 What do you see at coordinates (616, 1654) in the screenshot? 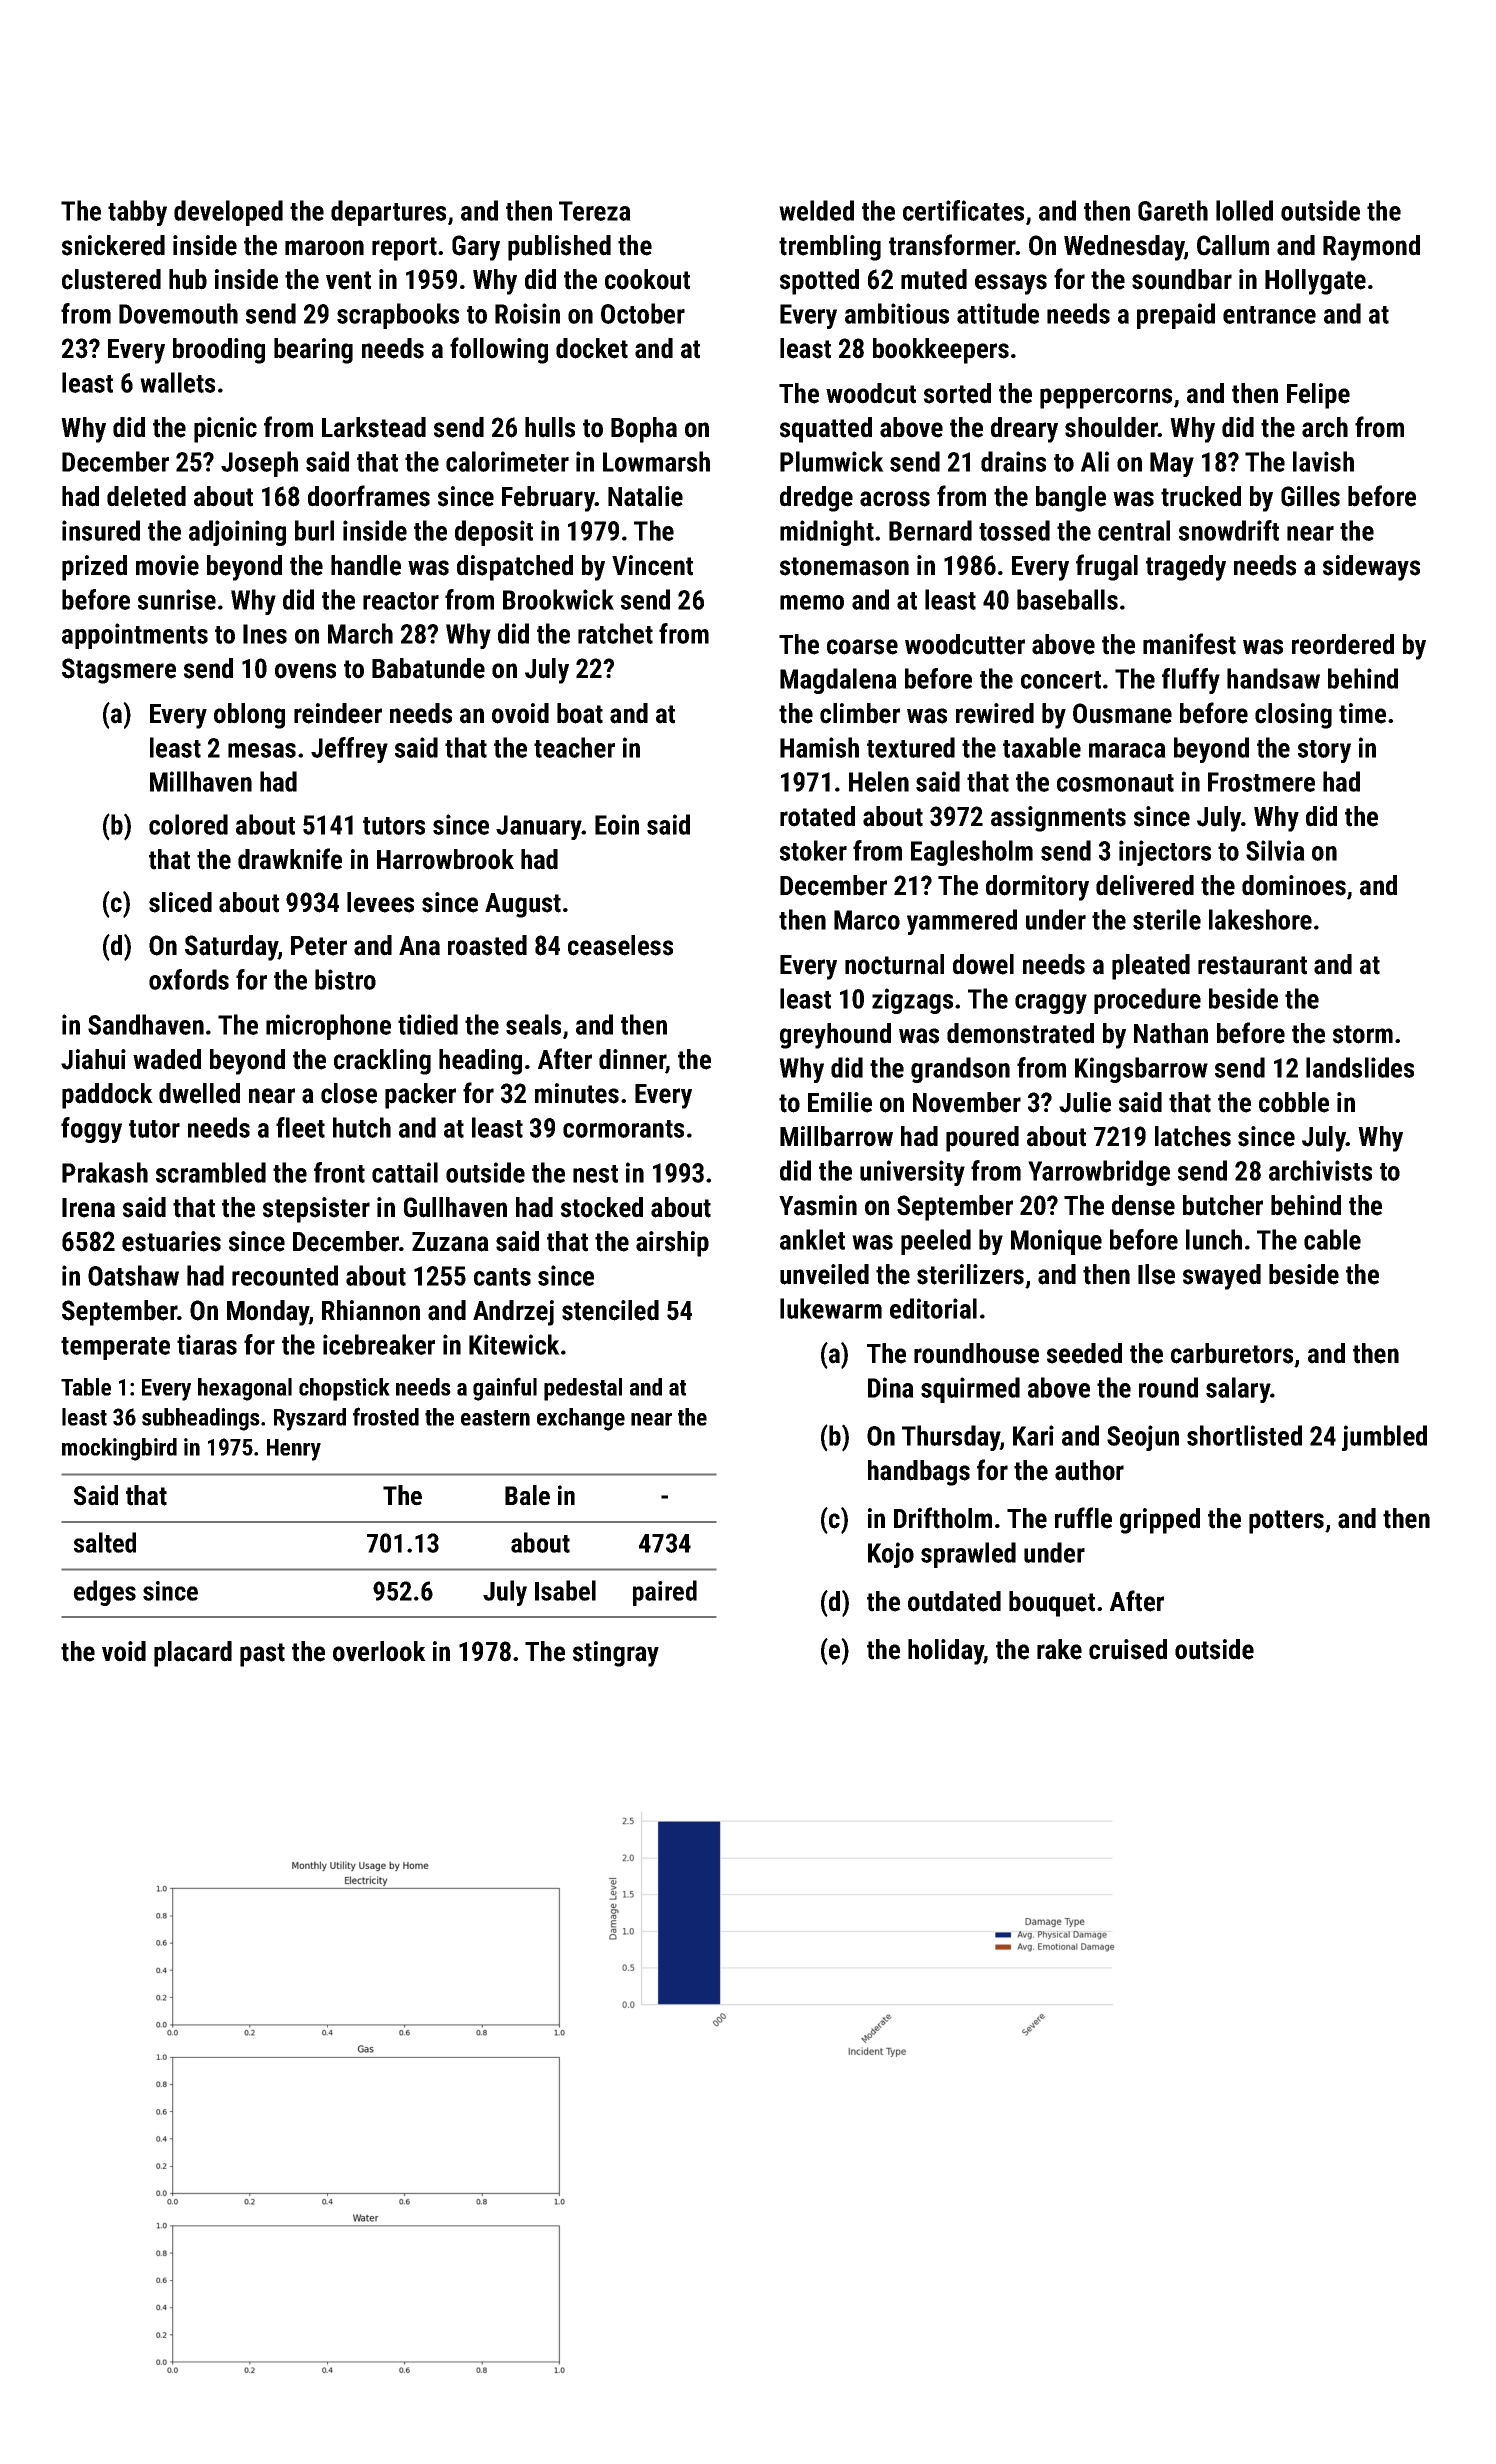
I see `stingray` at bounding box center [616, 1654].
